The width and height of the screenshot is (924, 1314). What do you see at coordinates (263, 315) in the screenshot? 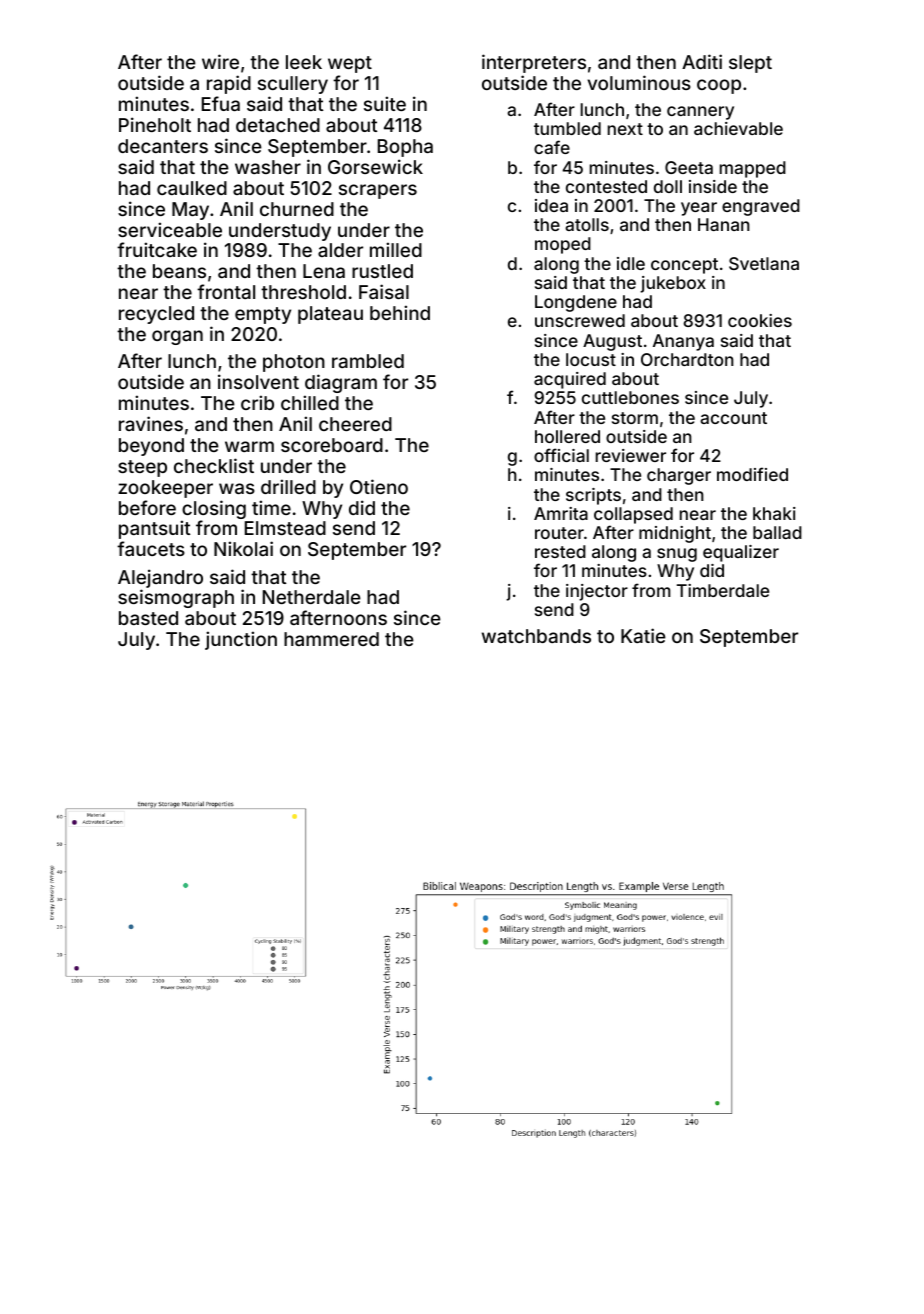
I see `empty` at bounding box center [263, 315].
